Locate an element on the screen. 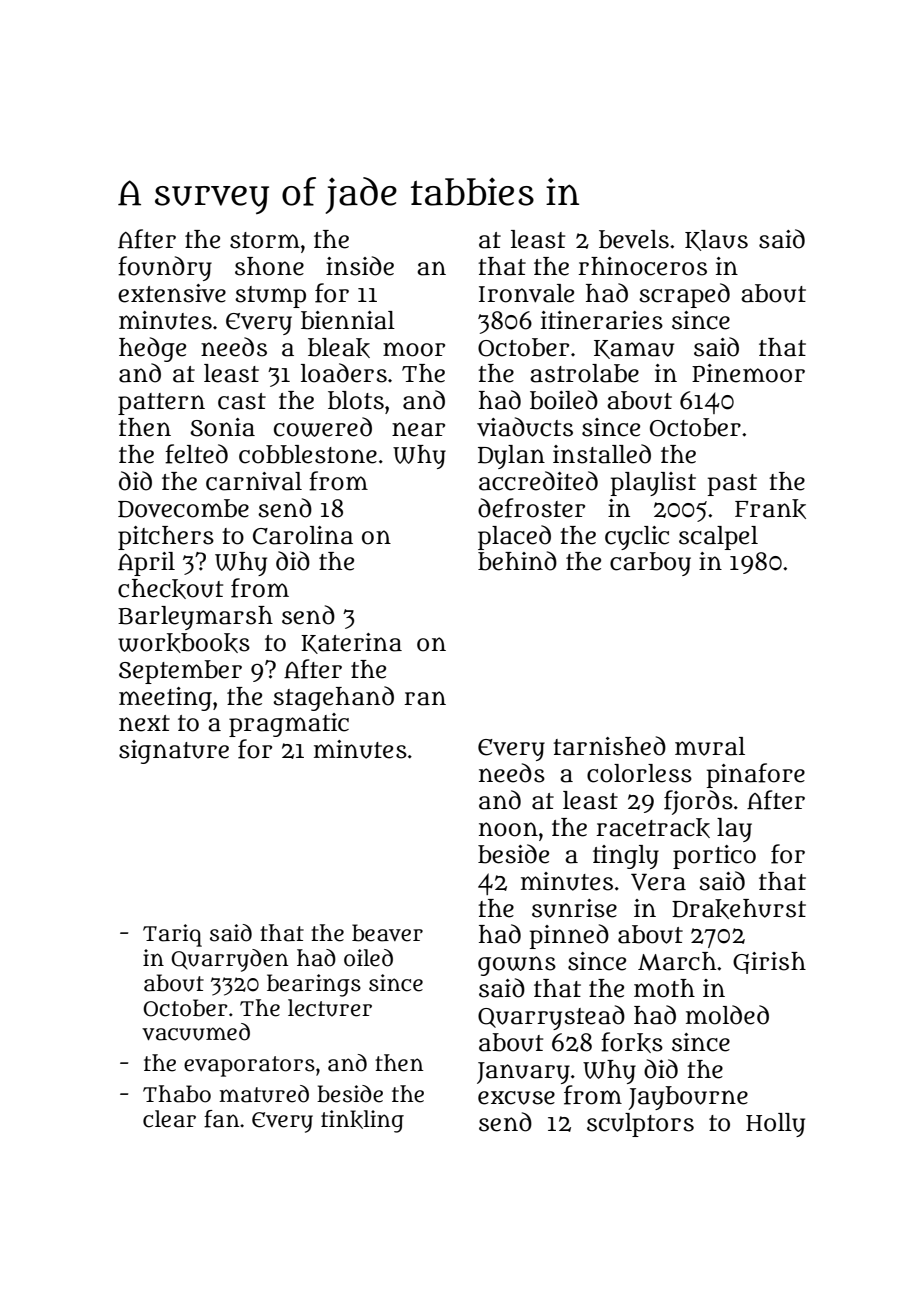 Image resolution: width=924 pixels, height=1311 pixels. Jaybourne is located at coordinates (688, 1098).
